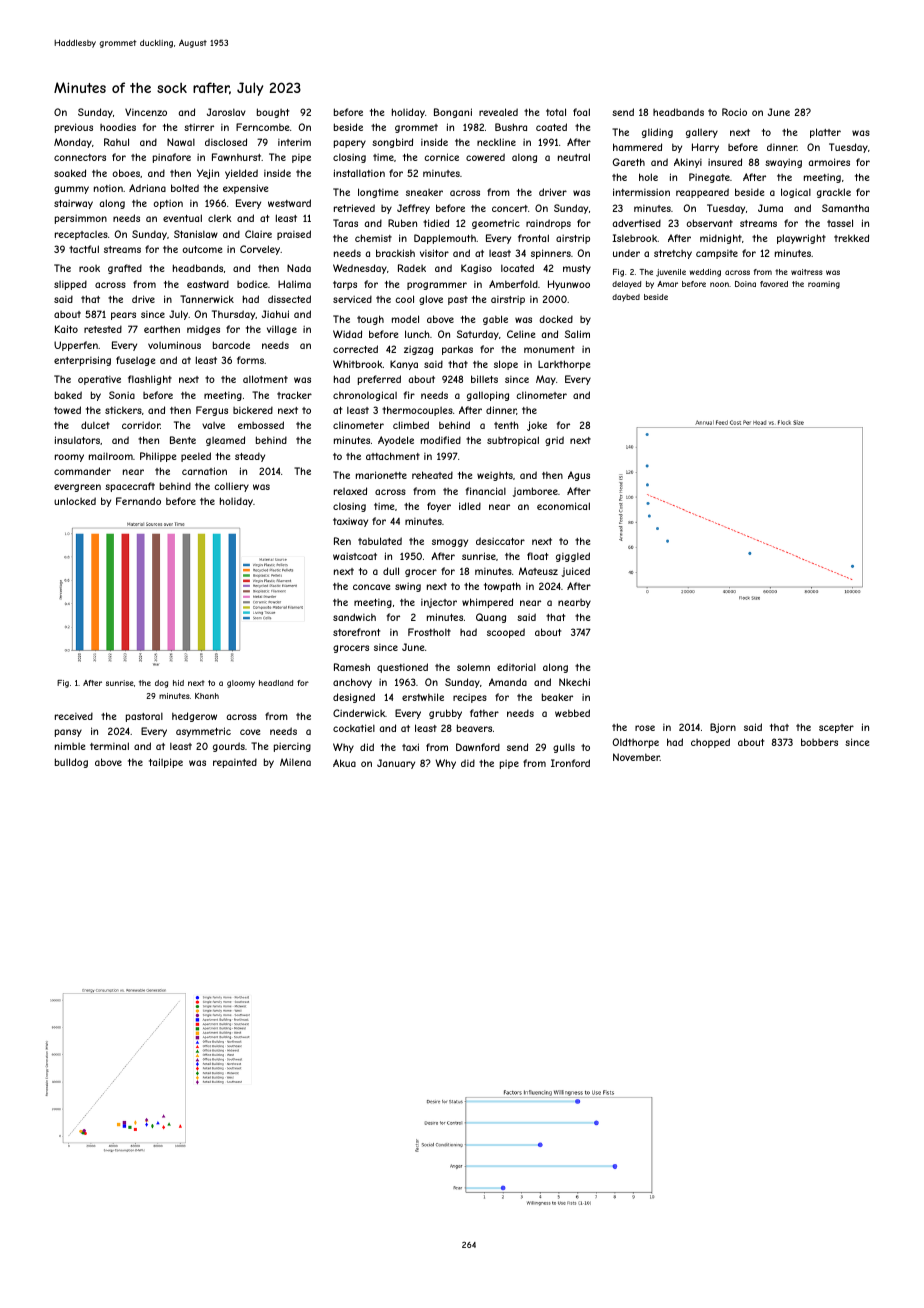  What do you see at coordinates (265, 379) in the image?
I see `allotment` at bounding box center [265, 379].
